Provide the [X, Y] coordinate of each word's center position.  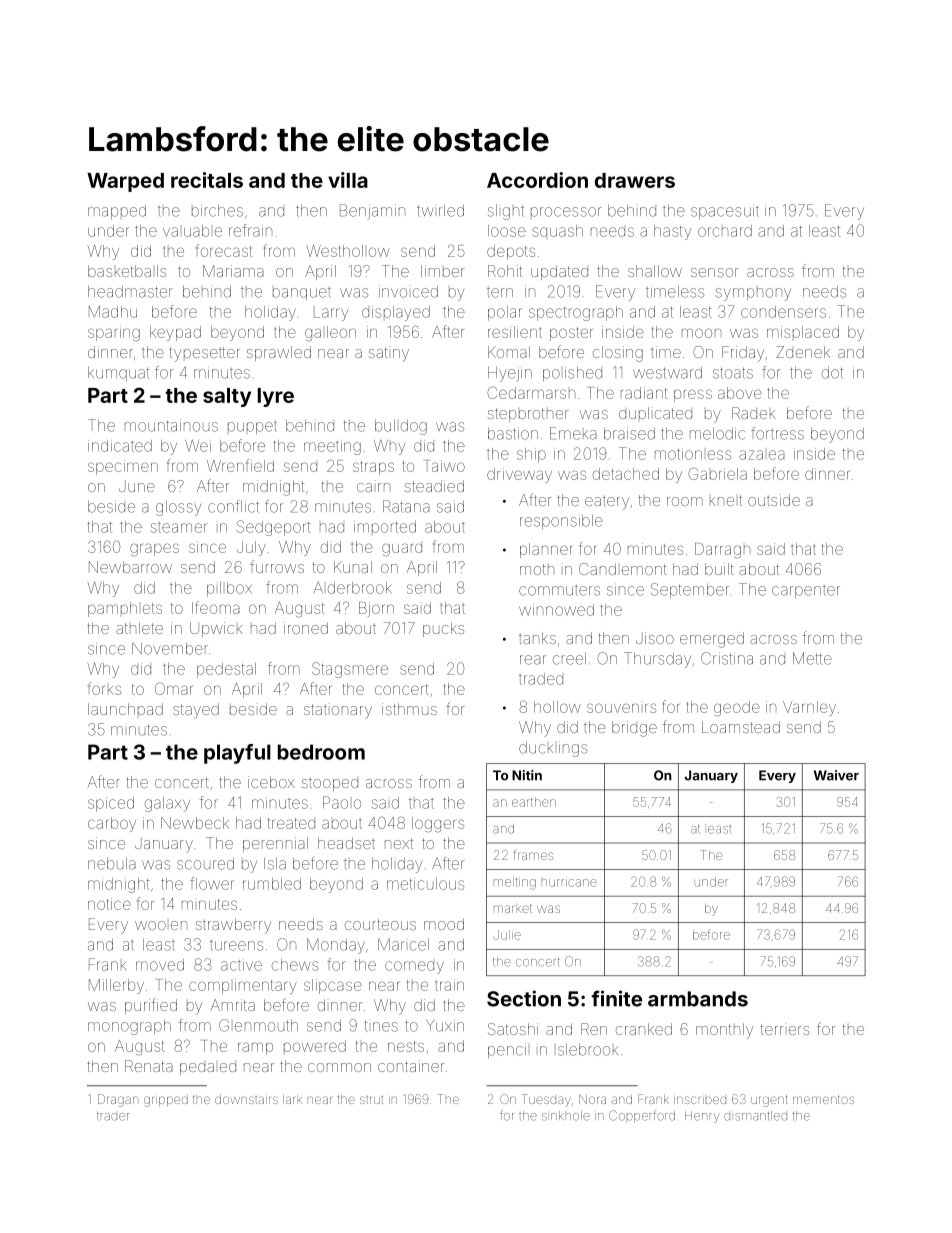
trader [113, 1116]
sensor [715, 272]
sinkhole [566, 1116]
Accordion [537, 180]
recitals [207, 180]
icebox [271, 782]
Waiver [836, 775]
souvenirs [621, 708]
